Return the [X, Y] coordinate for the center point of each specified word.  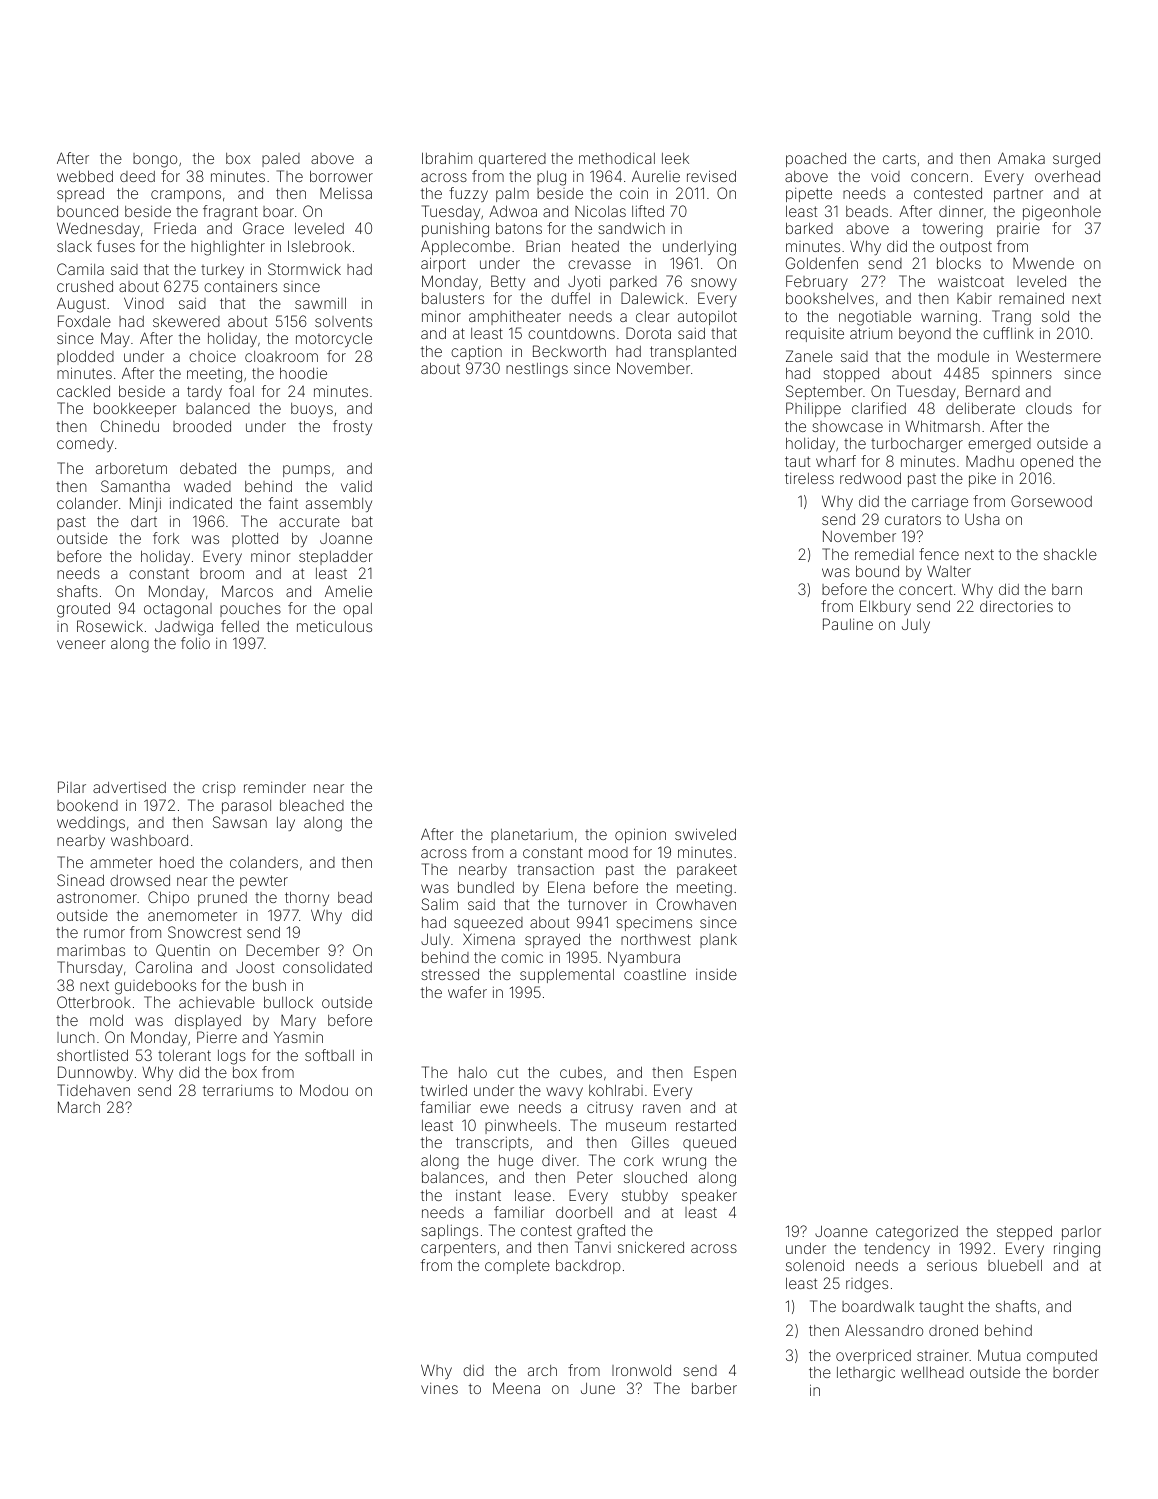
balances [453, 1177]
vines [439, 1388]
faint [283, 503]
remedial [884, 554]
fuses [116, 246]
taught [941, 1308]
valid [356, 486]
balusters [453, 298]
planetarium [532, 836]
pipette [809, 195]
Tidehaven [93, 1090]
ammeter [121, 863]
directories [1016, 606]
